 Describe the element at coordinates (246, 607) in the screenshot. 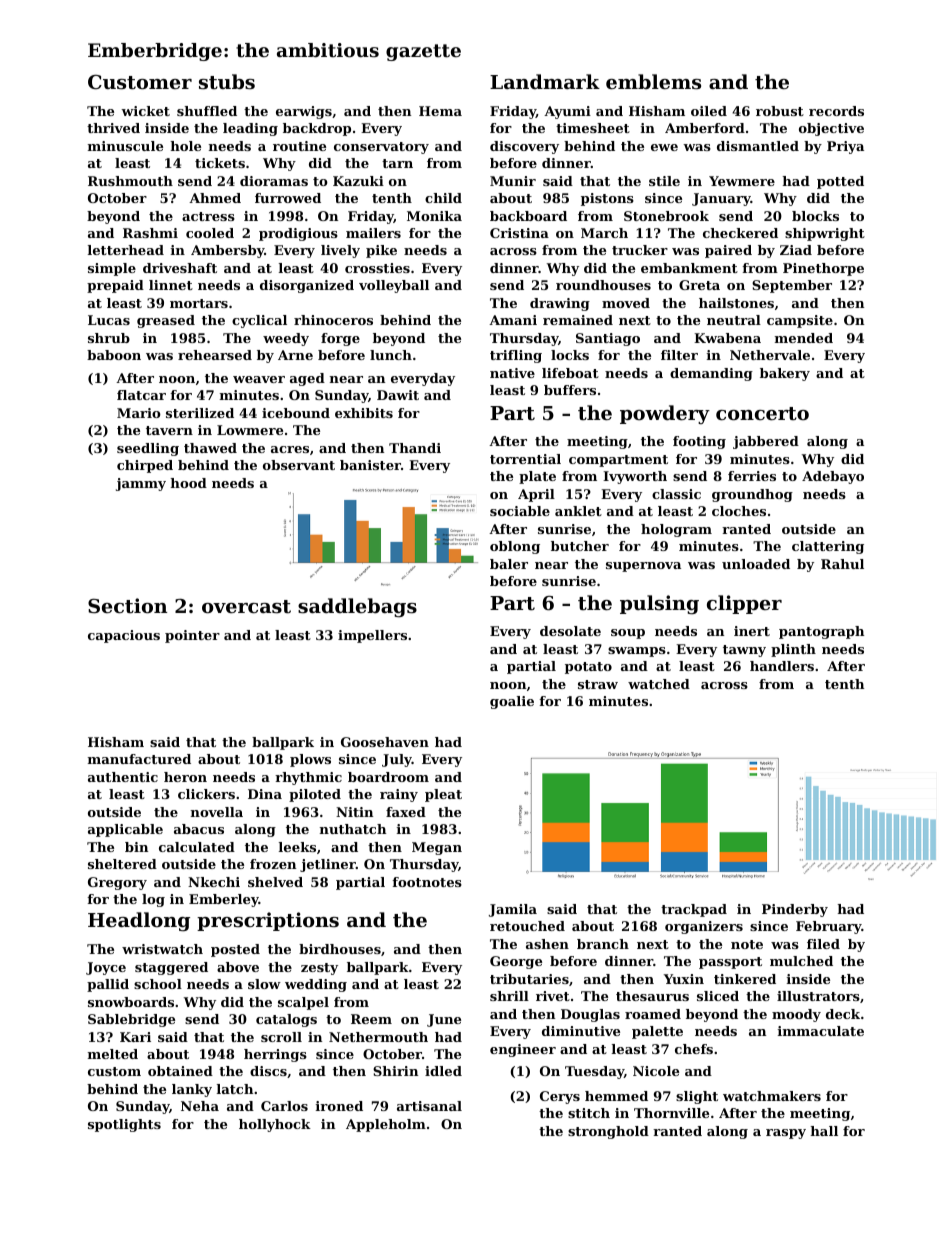

I see `overcast` at that location.
